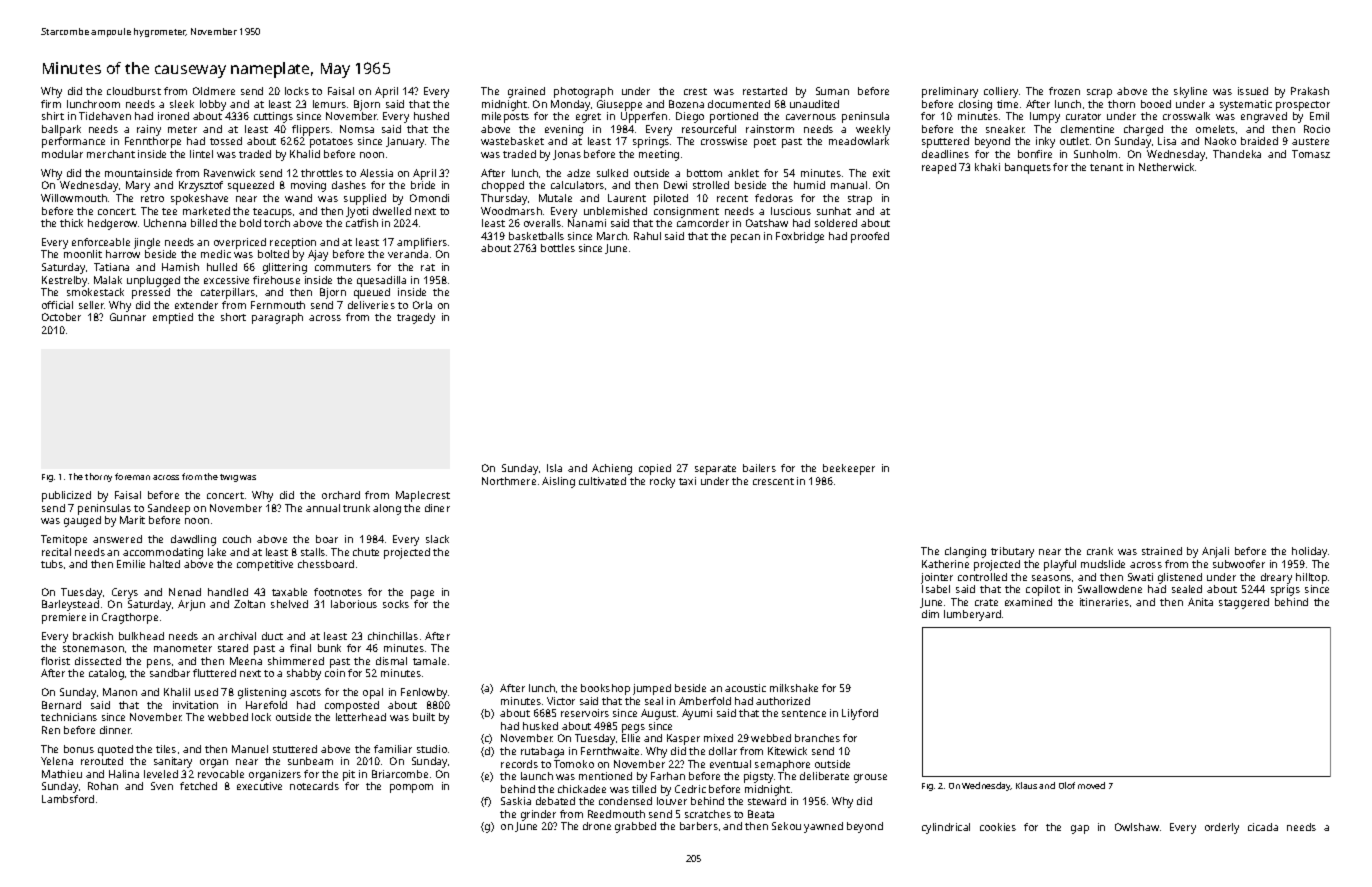 Image resolution: width=1372 pixels, height=887 pixels. Describe the element at coordinates (411, 788) in the image. I see `pompom` at that location.
